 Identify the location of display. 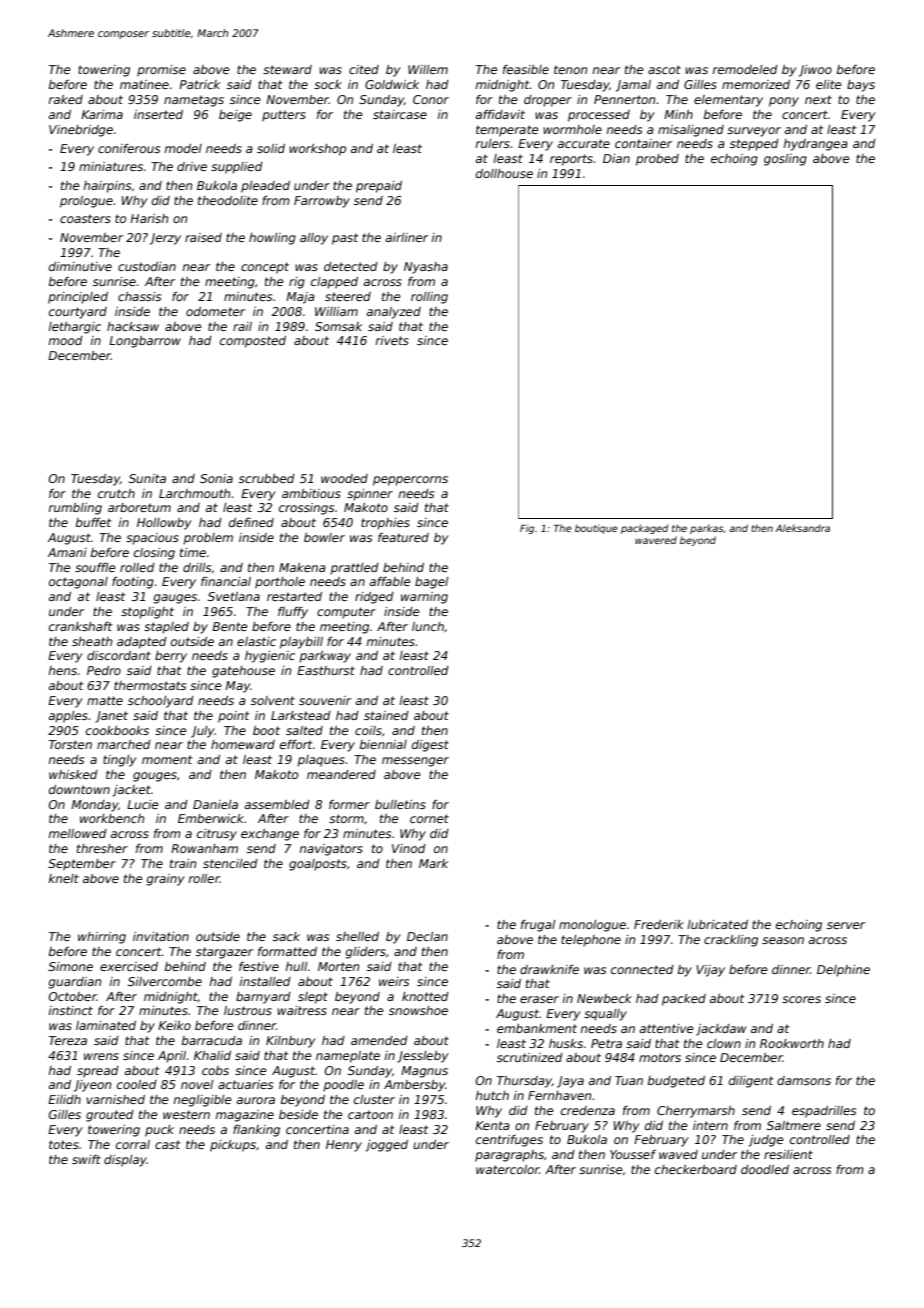
(125, 1161).
